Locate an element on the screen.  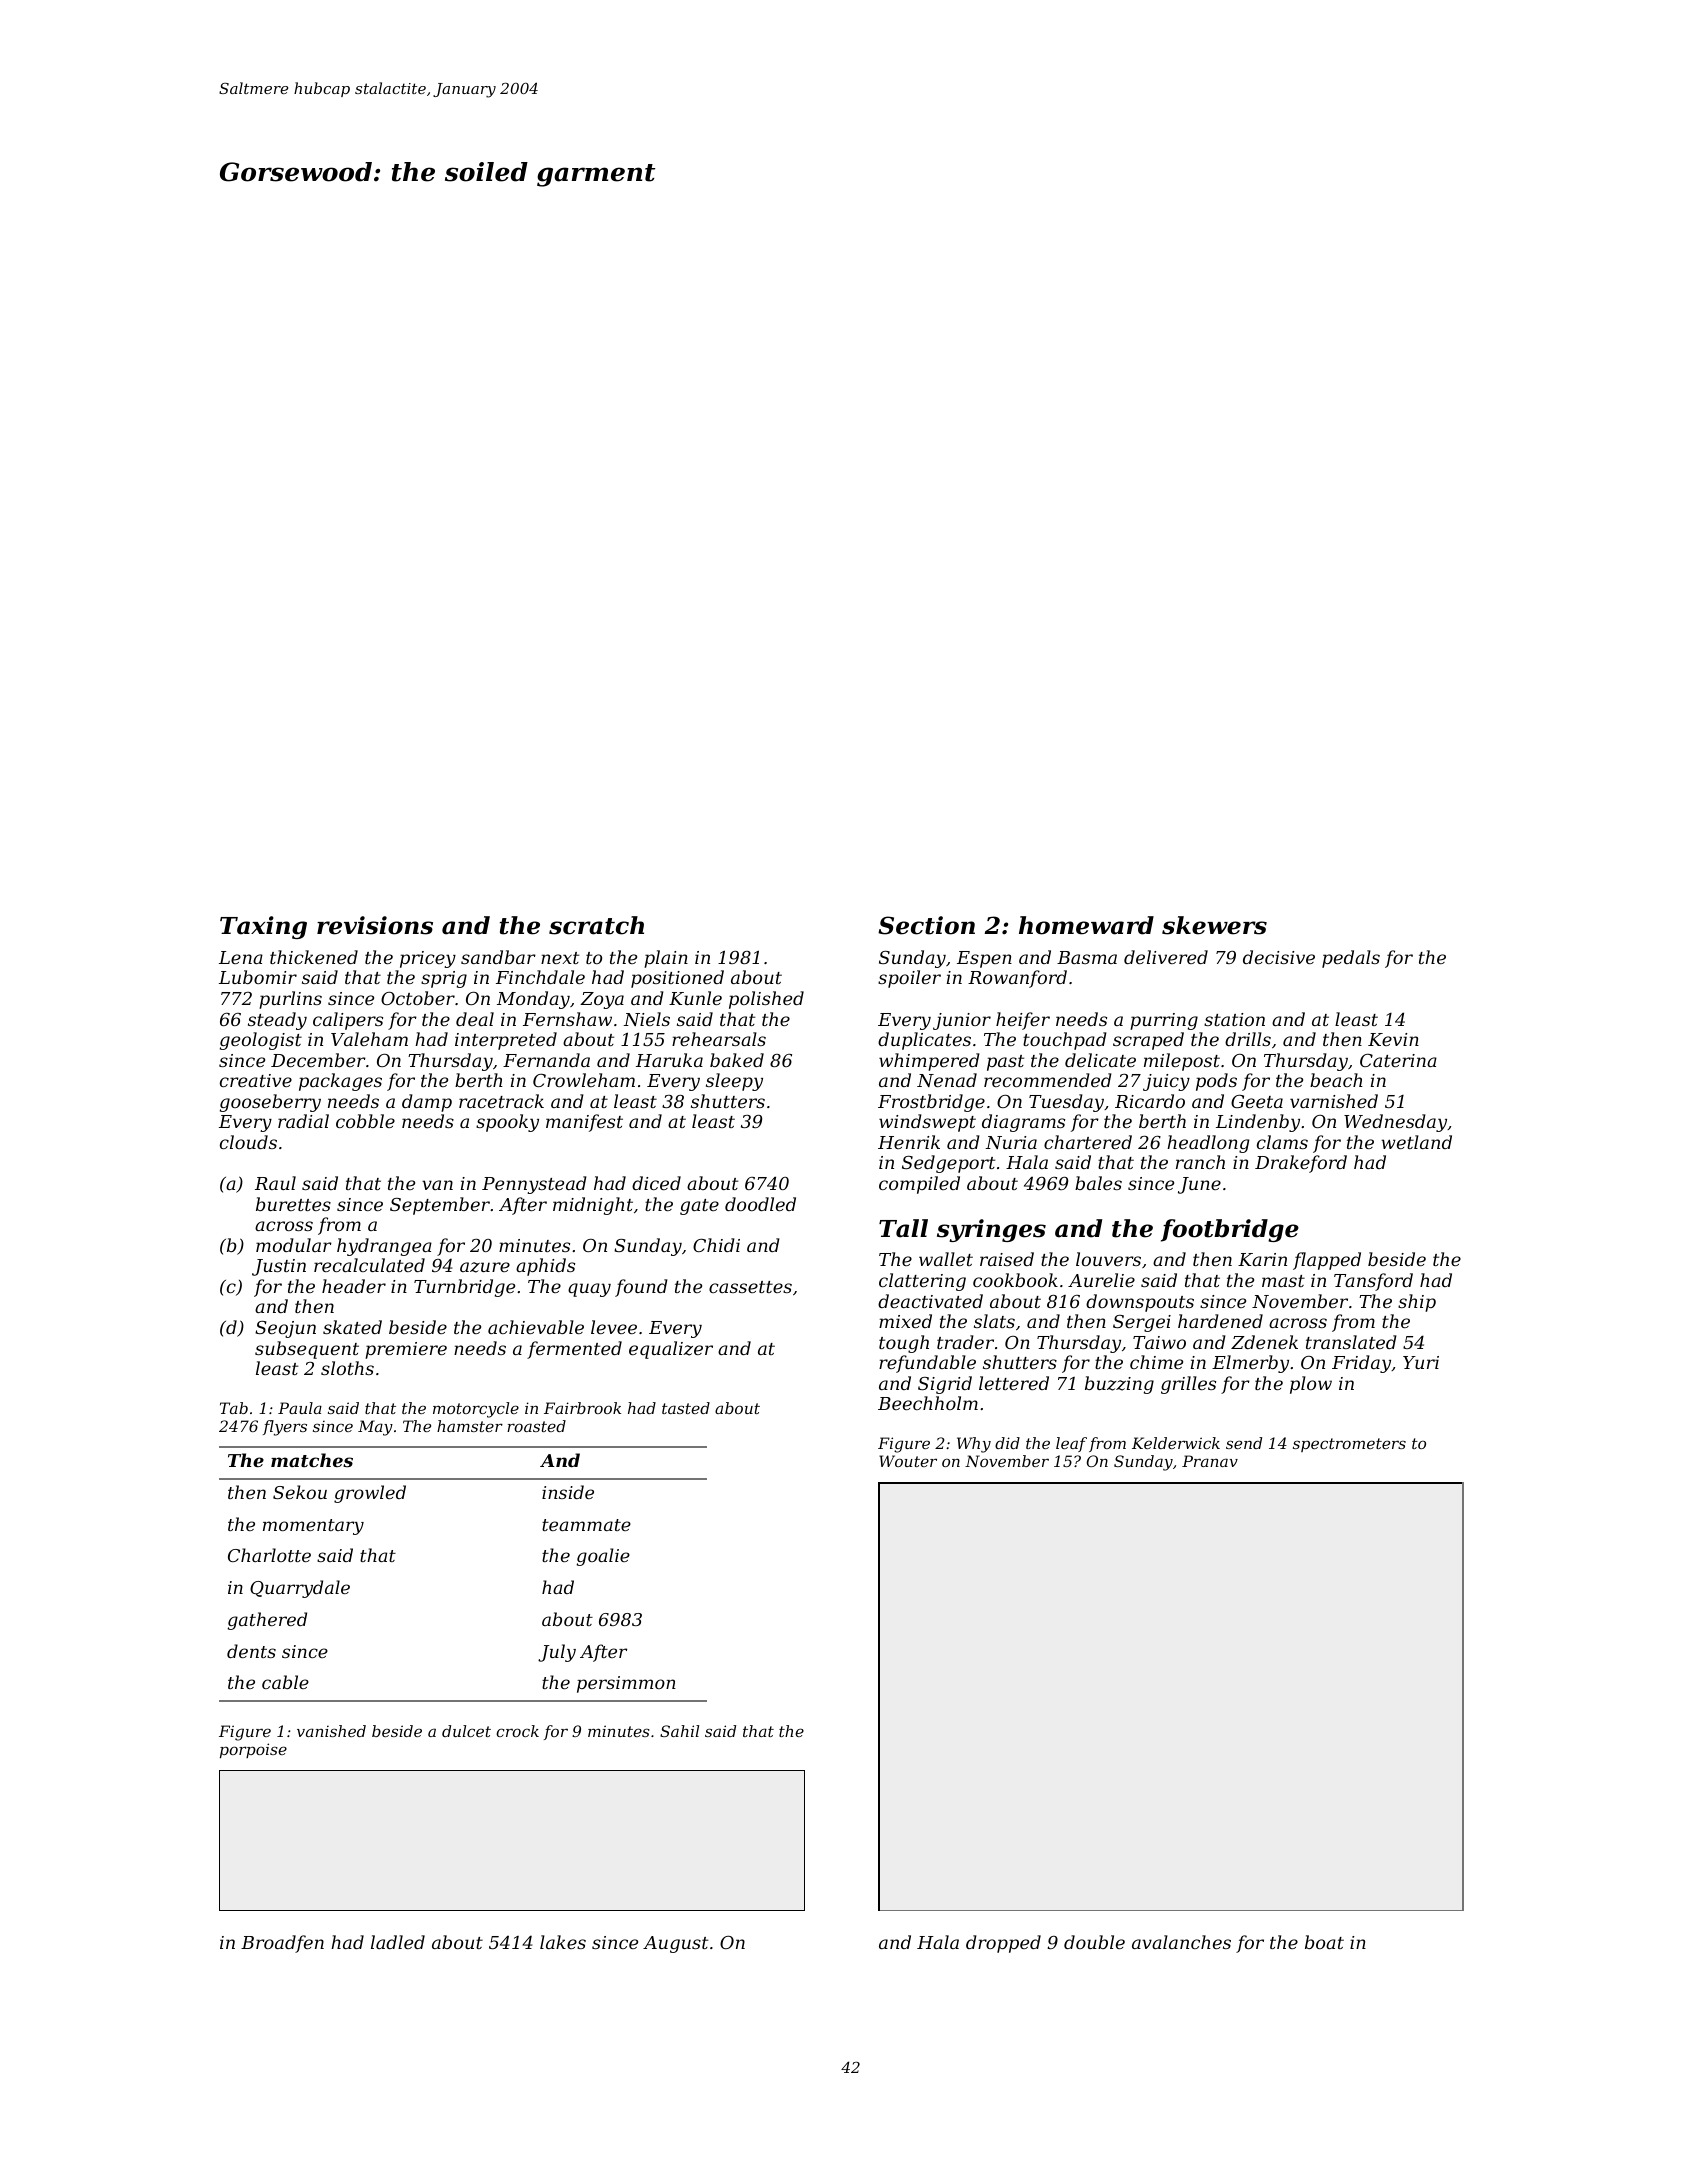
homeward is located at coordinates (1086, 925).
